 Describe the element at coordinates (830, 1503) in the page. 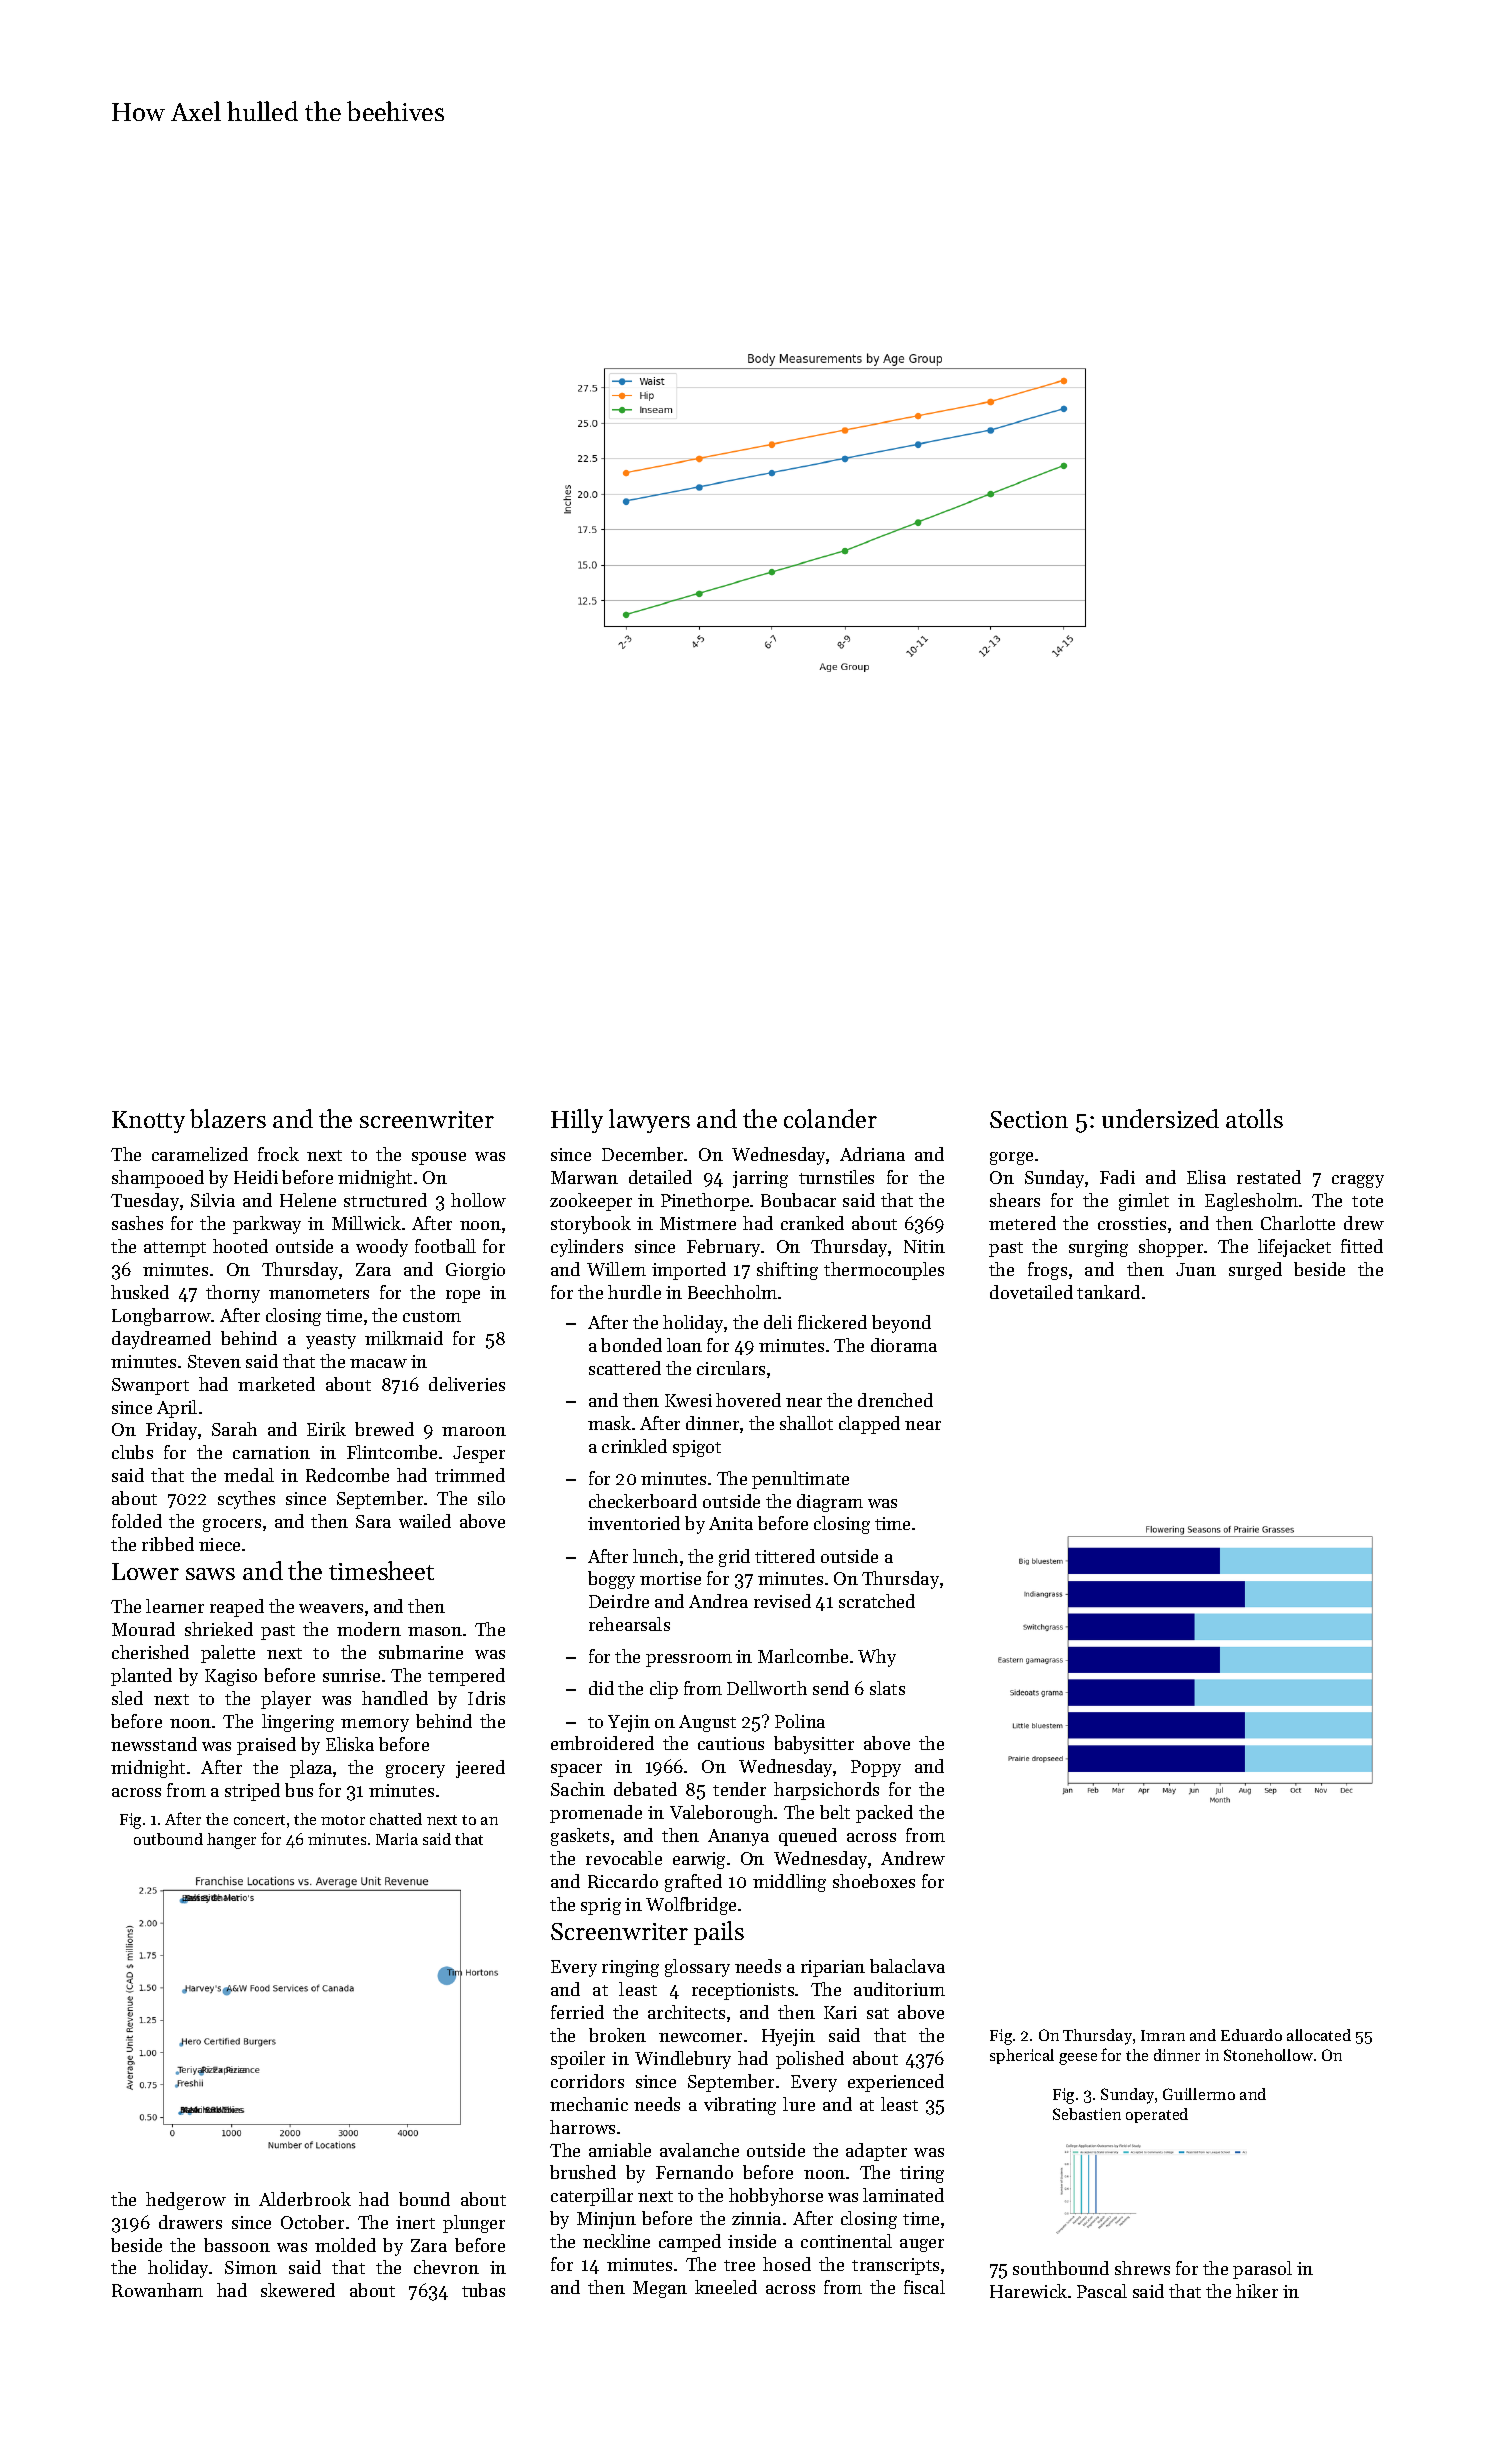

I see `diagram` at that location.
